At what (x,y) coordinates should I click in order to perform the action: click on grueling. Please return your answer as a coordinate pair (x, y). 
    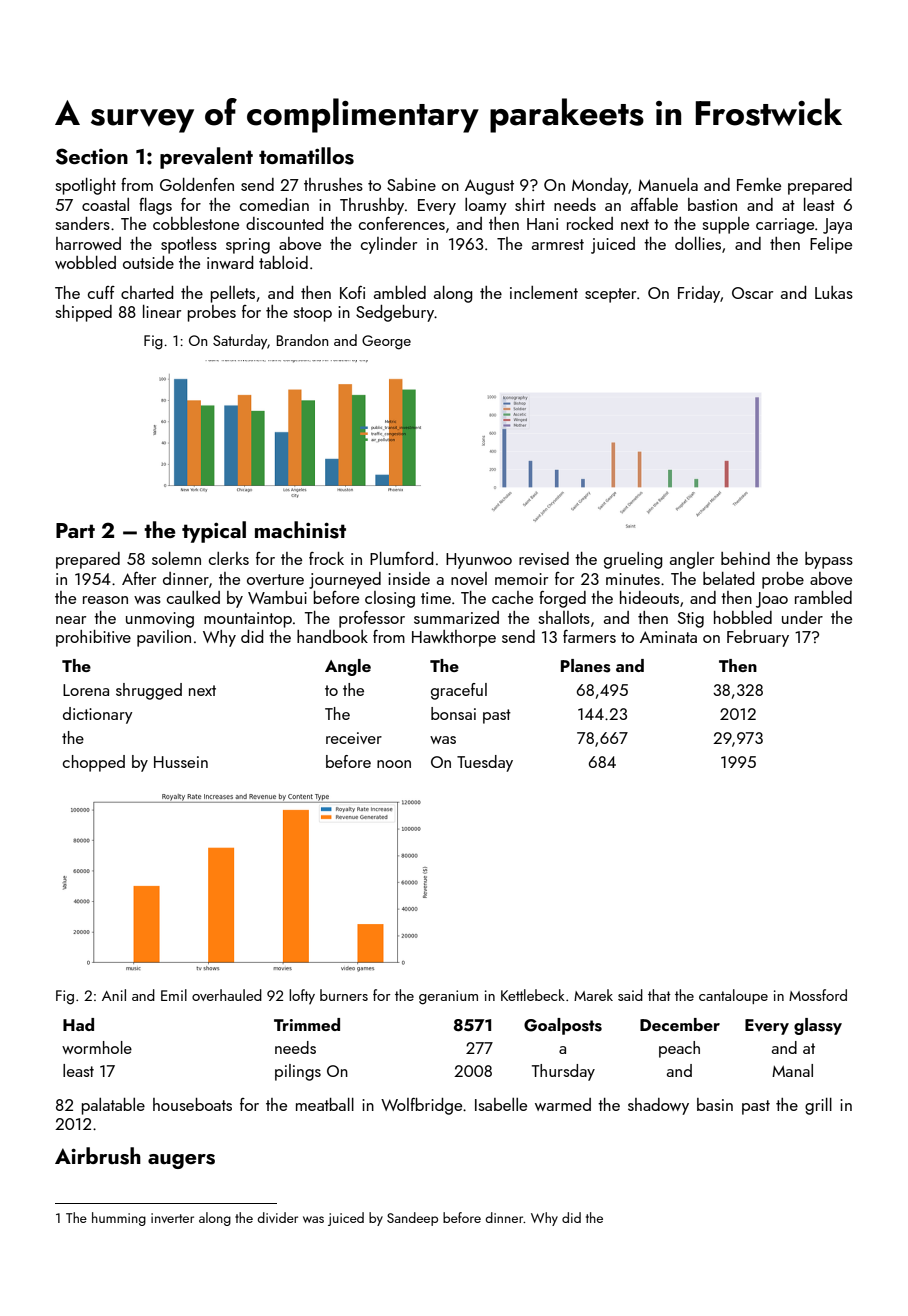
    Looking at the image, I should click on (633, 560).
